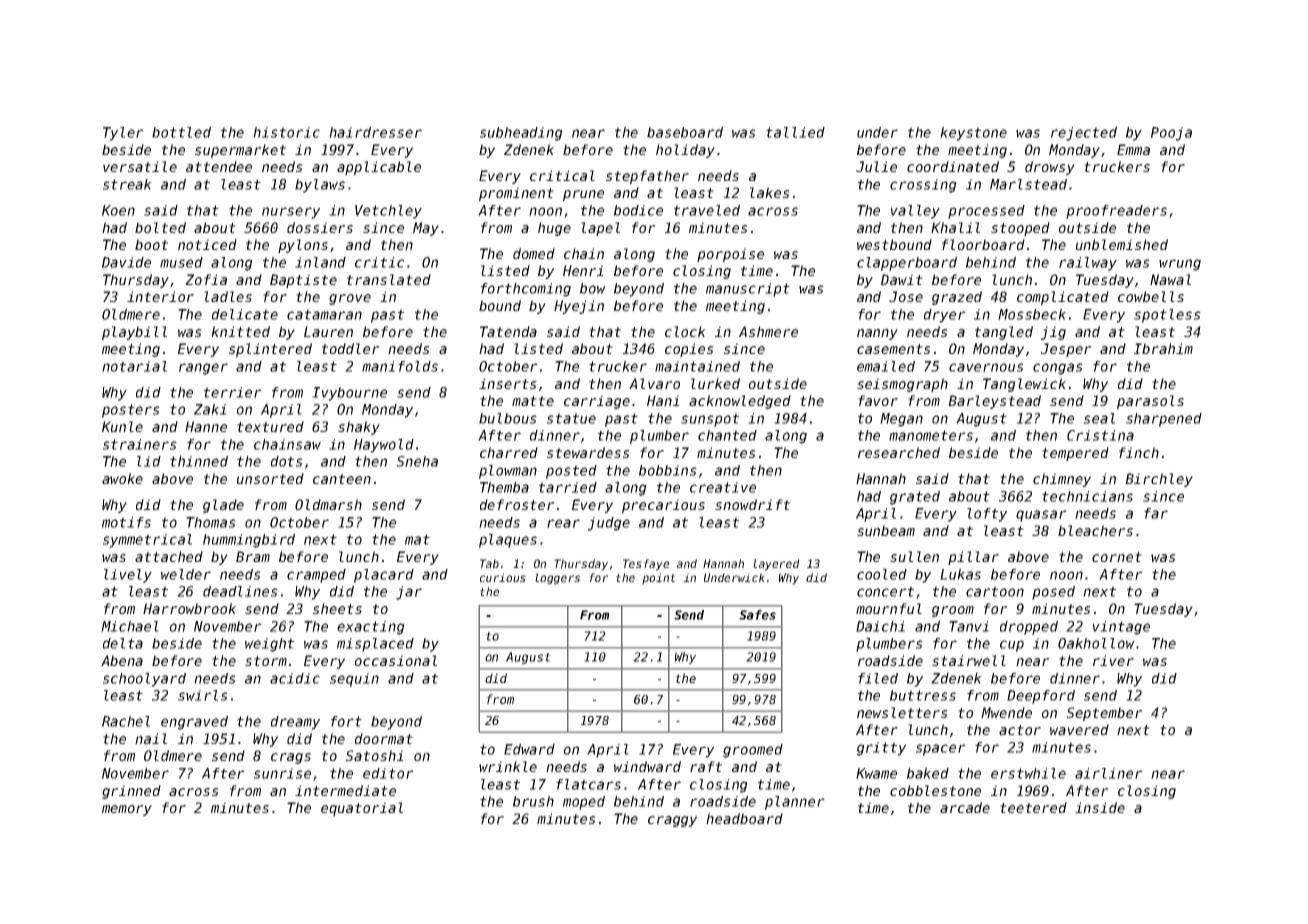 This page has height=924, width=1308. What do you see at coordinates (1116, 212) in the page?
I see `proofreaders` at bounding box center [1116, 212].
